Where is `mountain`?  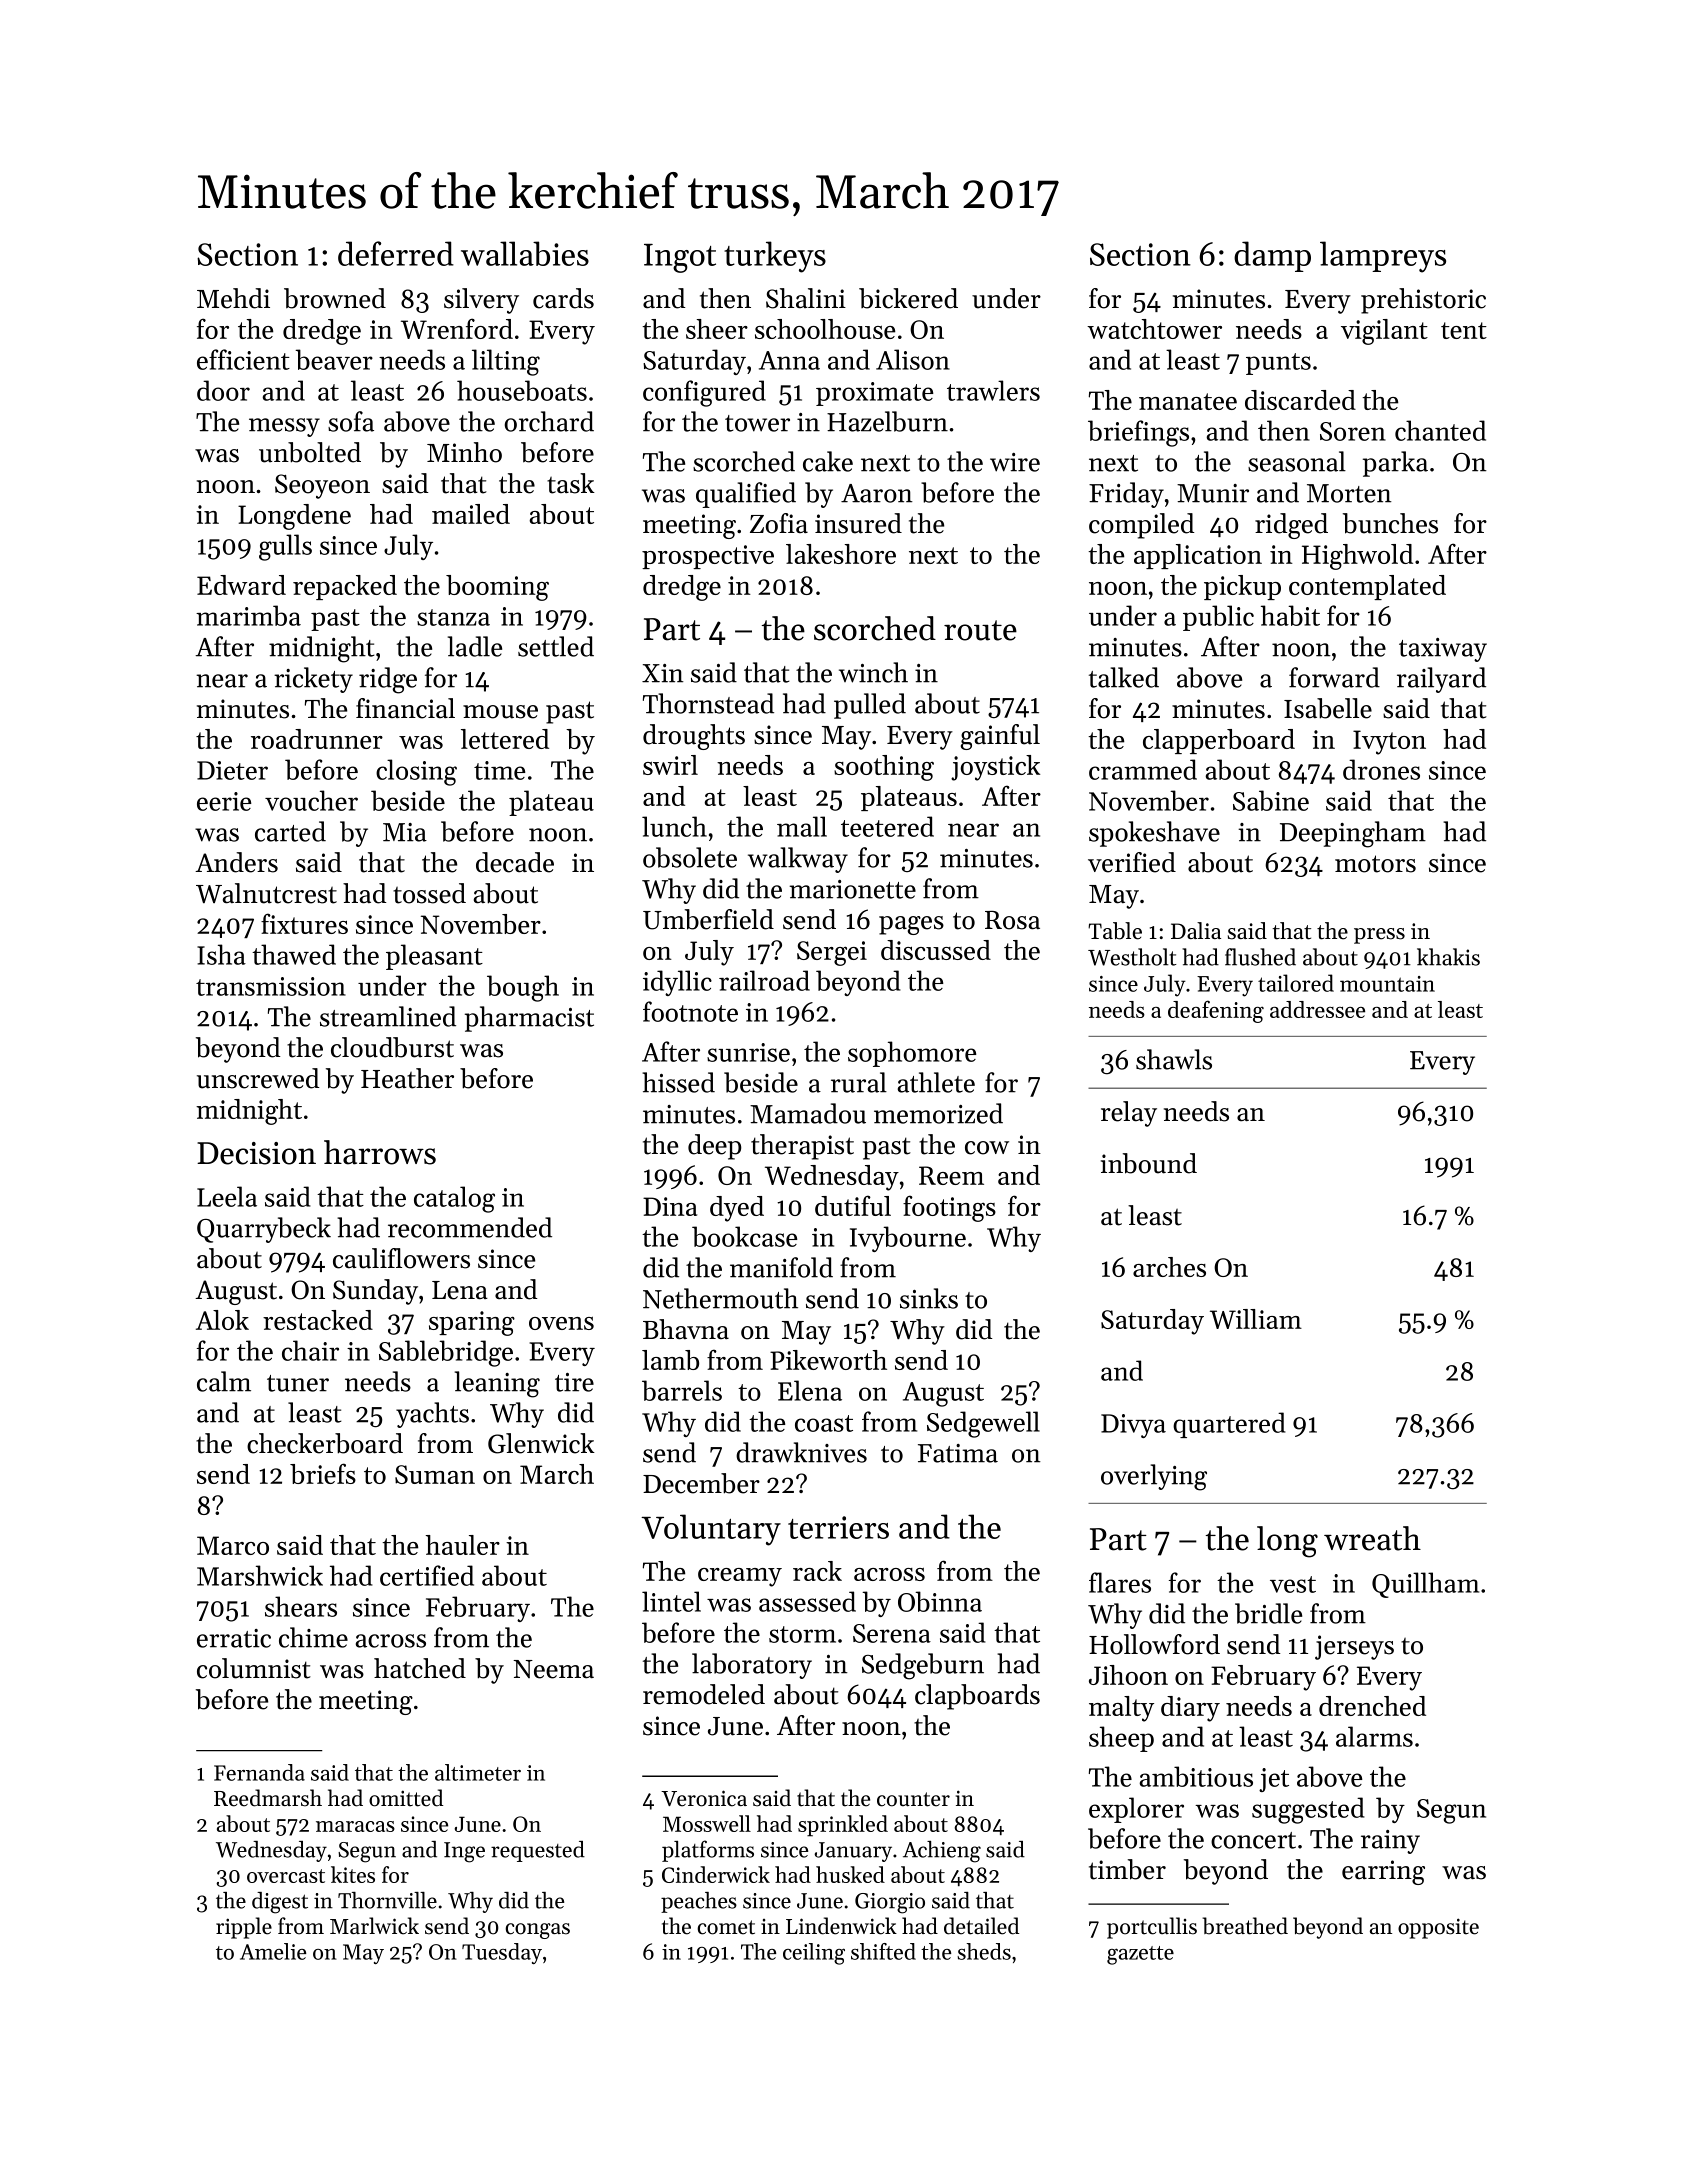
mountain is located at coordinates (1387, 984).
